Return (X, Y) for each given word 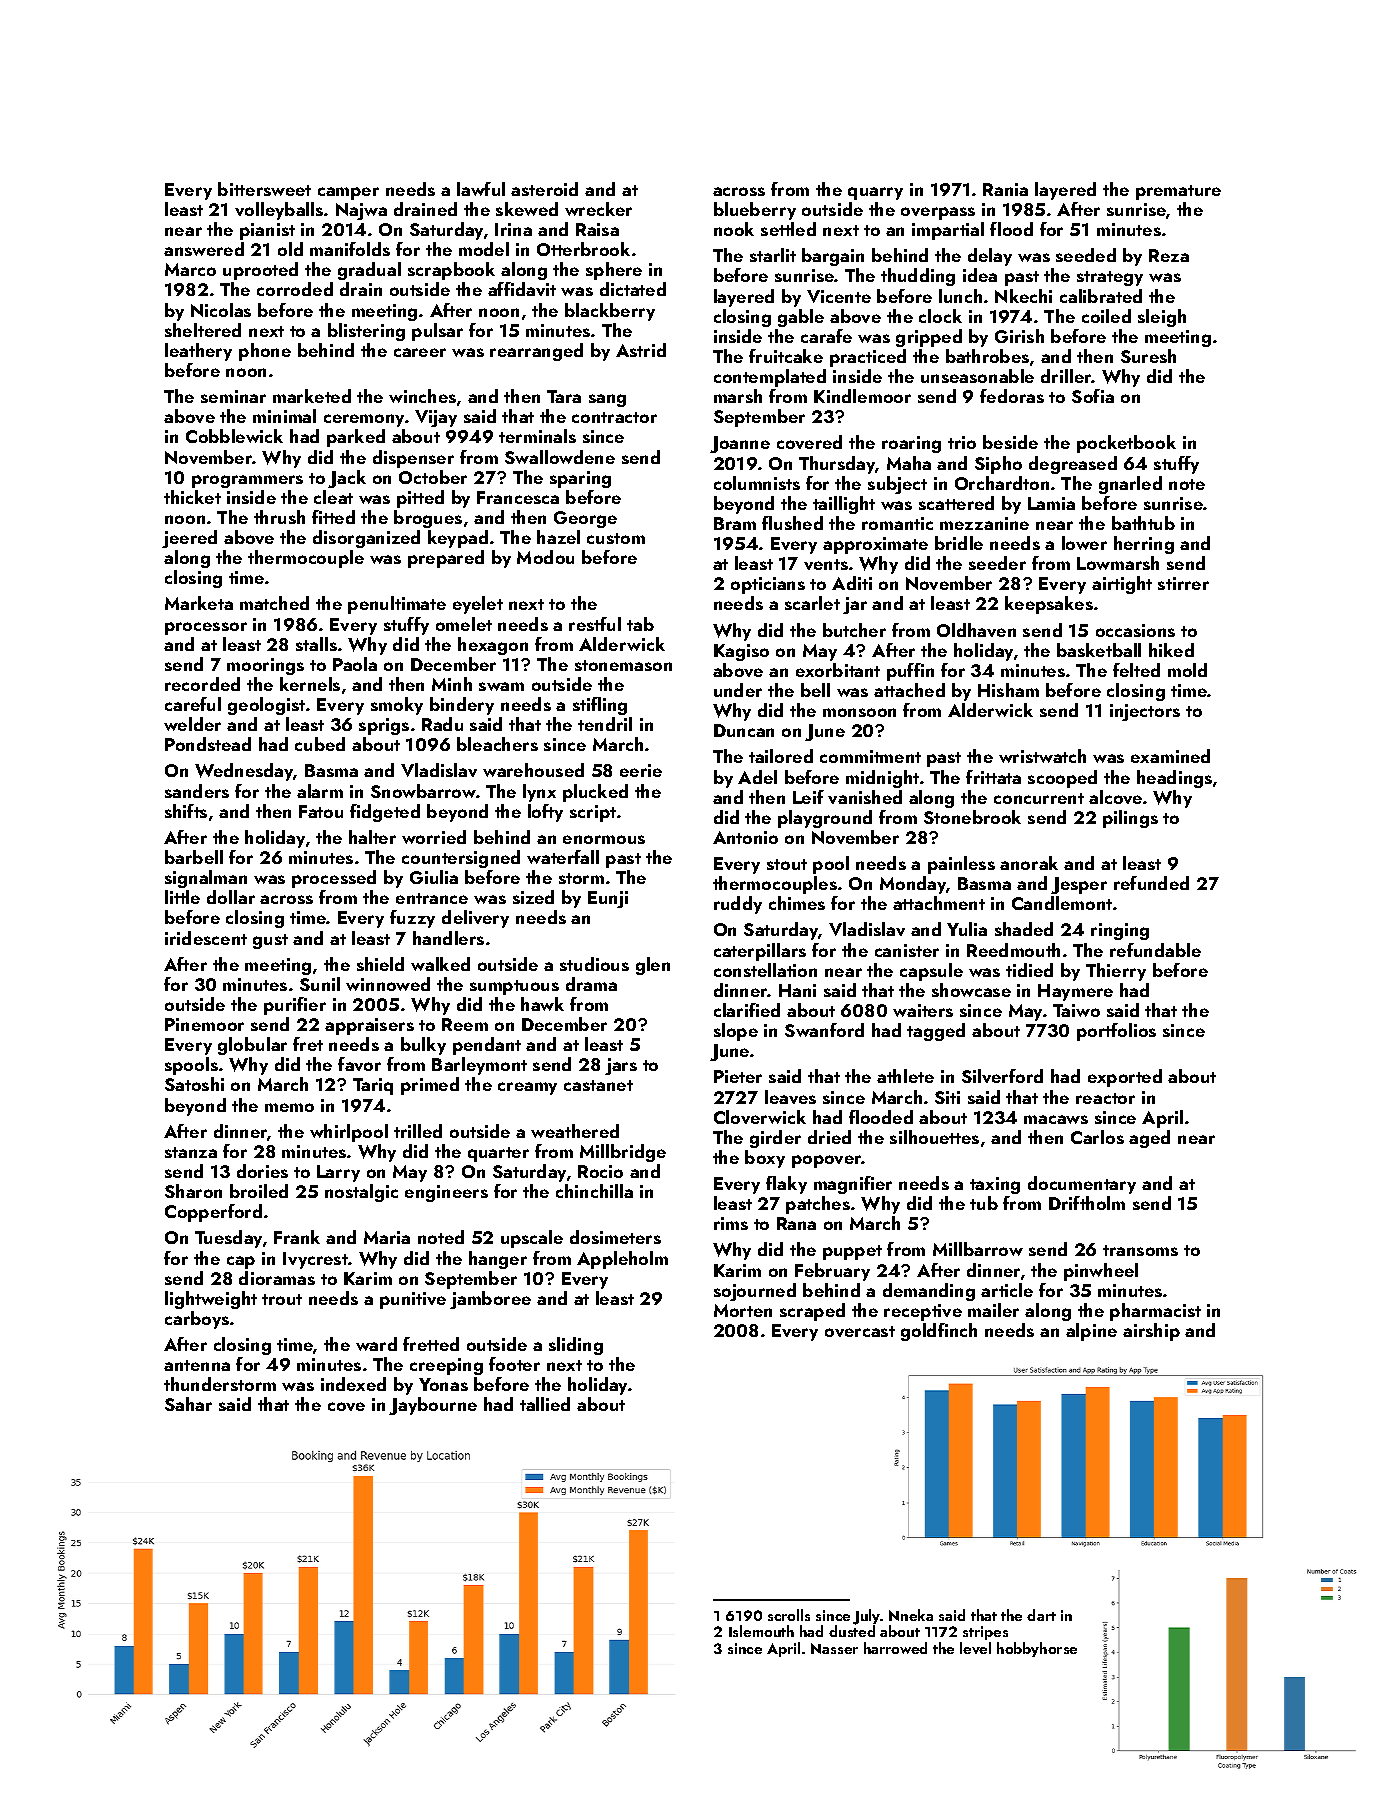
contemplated (770, 378)
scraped (812, 1312)
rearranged (536, 352)
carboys (197, 1320)
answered (204, 249)
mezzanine (984, 523)
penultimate (397, 605)
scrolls (789, 1615)
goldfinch (939, 1332)
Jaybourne (433, 1406)
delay (990, 257)
